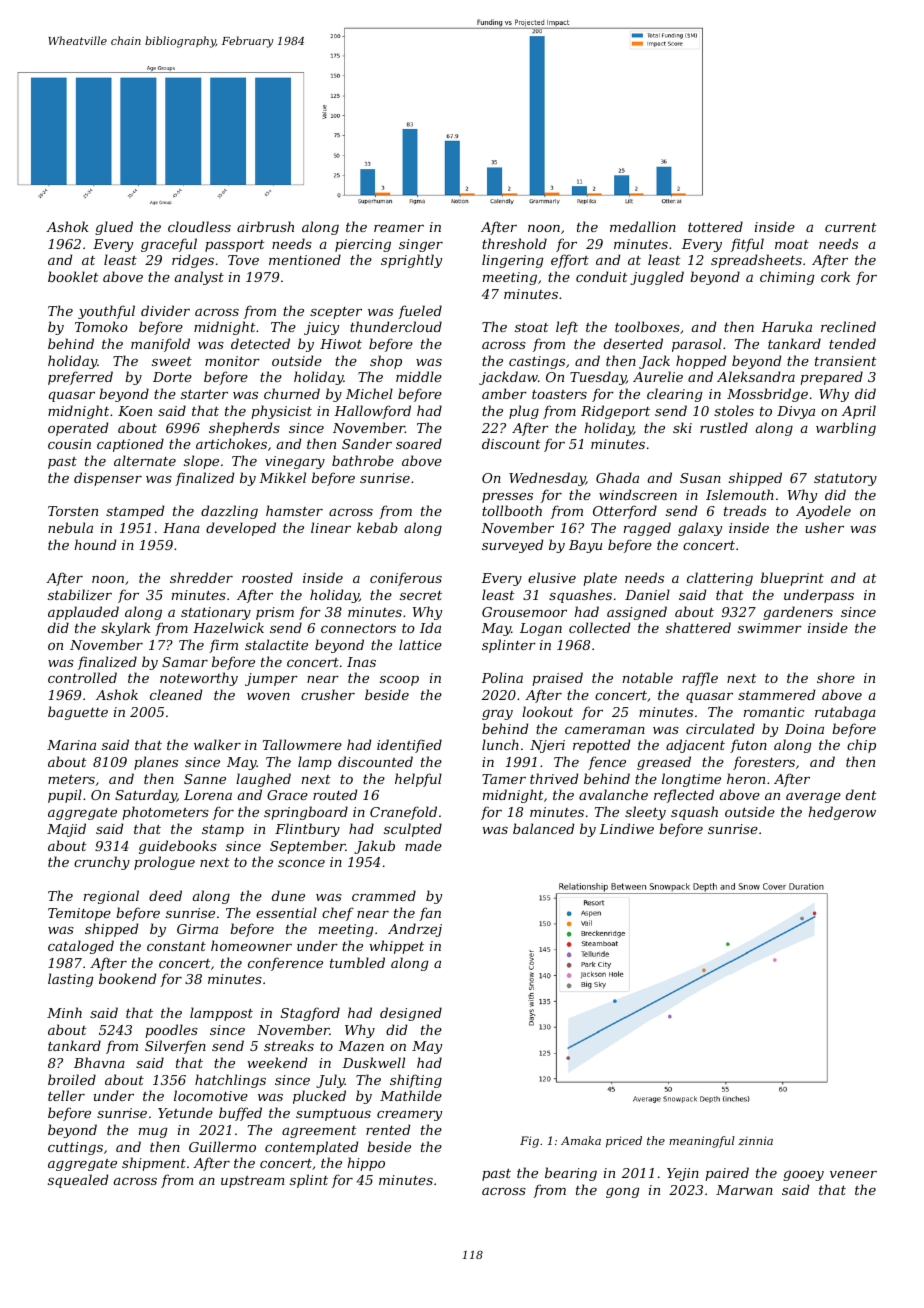  Describe the element at coordinates (302, 744) in the document. I see `Tallowmere` at that location.
